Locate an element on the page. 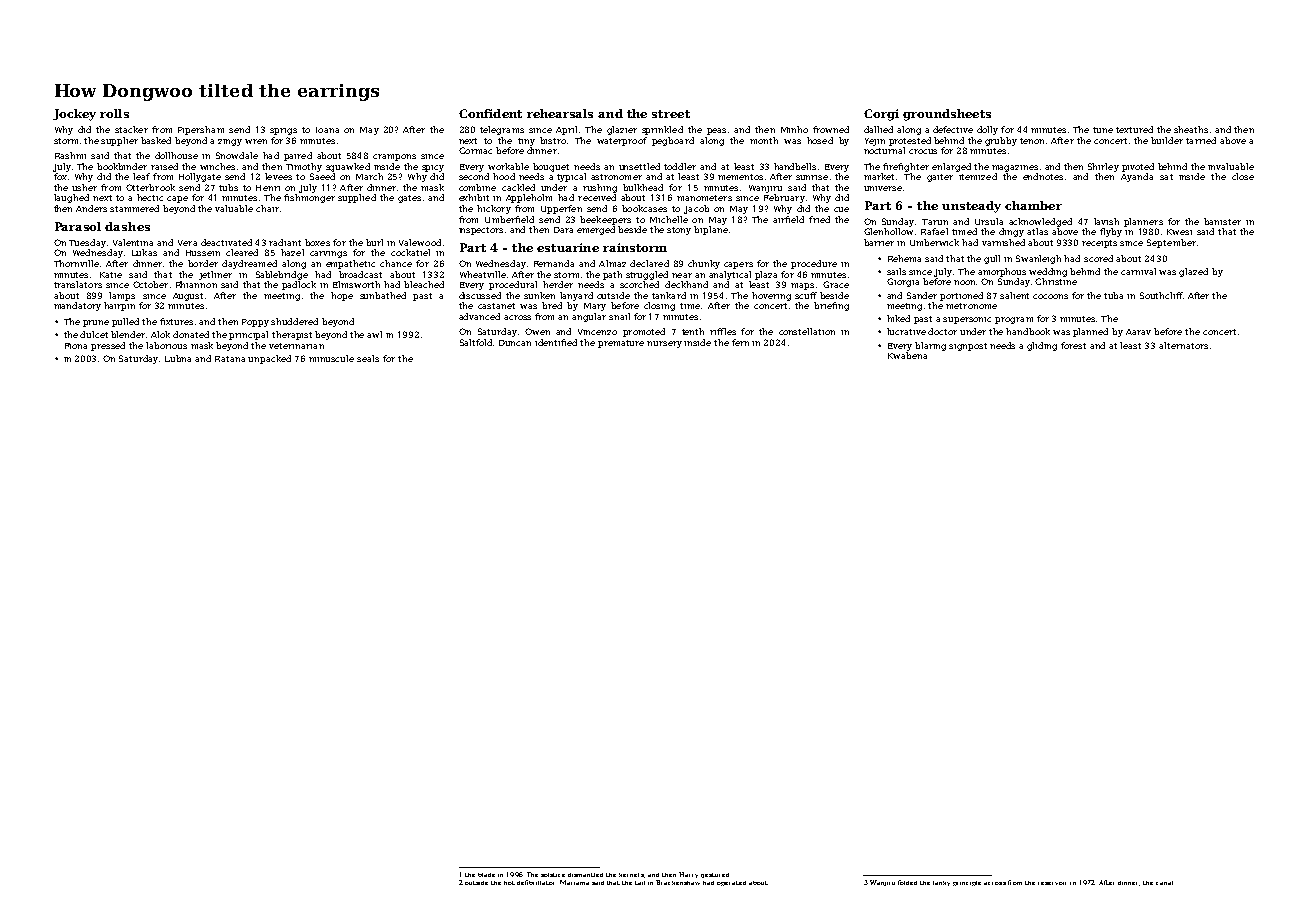 Image resolution: width=1308 pixels, height=924 pixels. Ioana is located at coordinates (327, 130).
